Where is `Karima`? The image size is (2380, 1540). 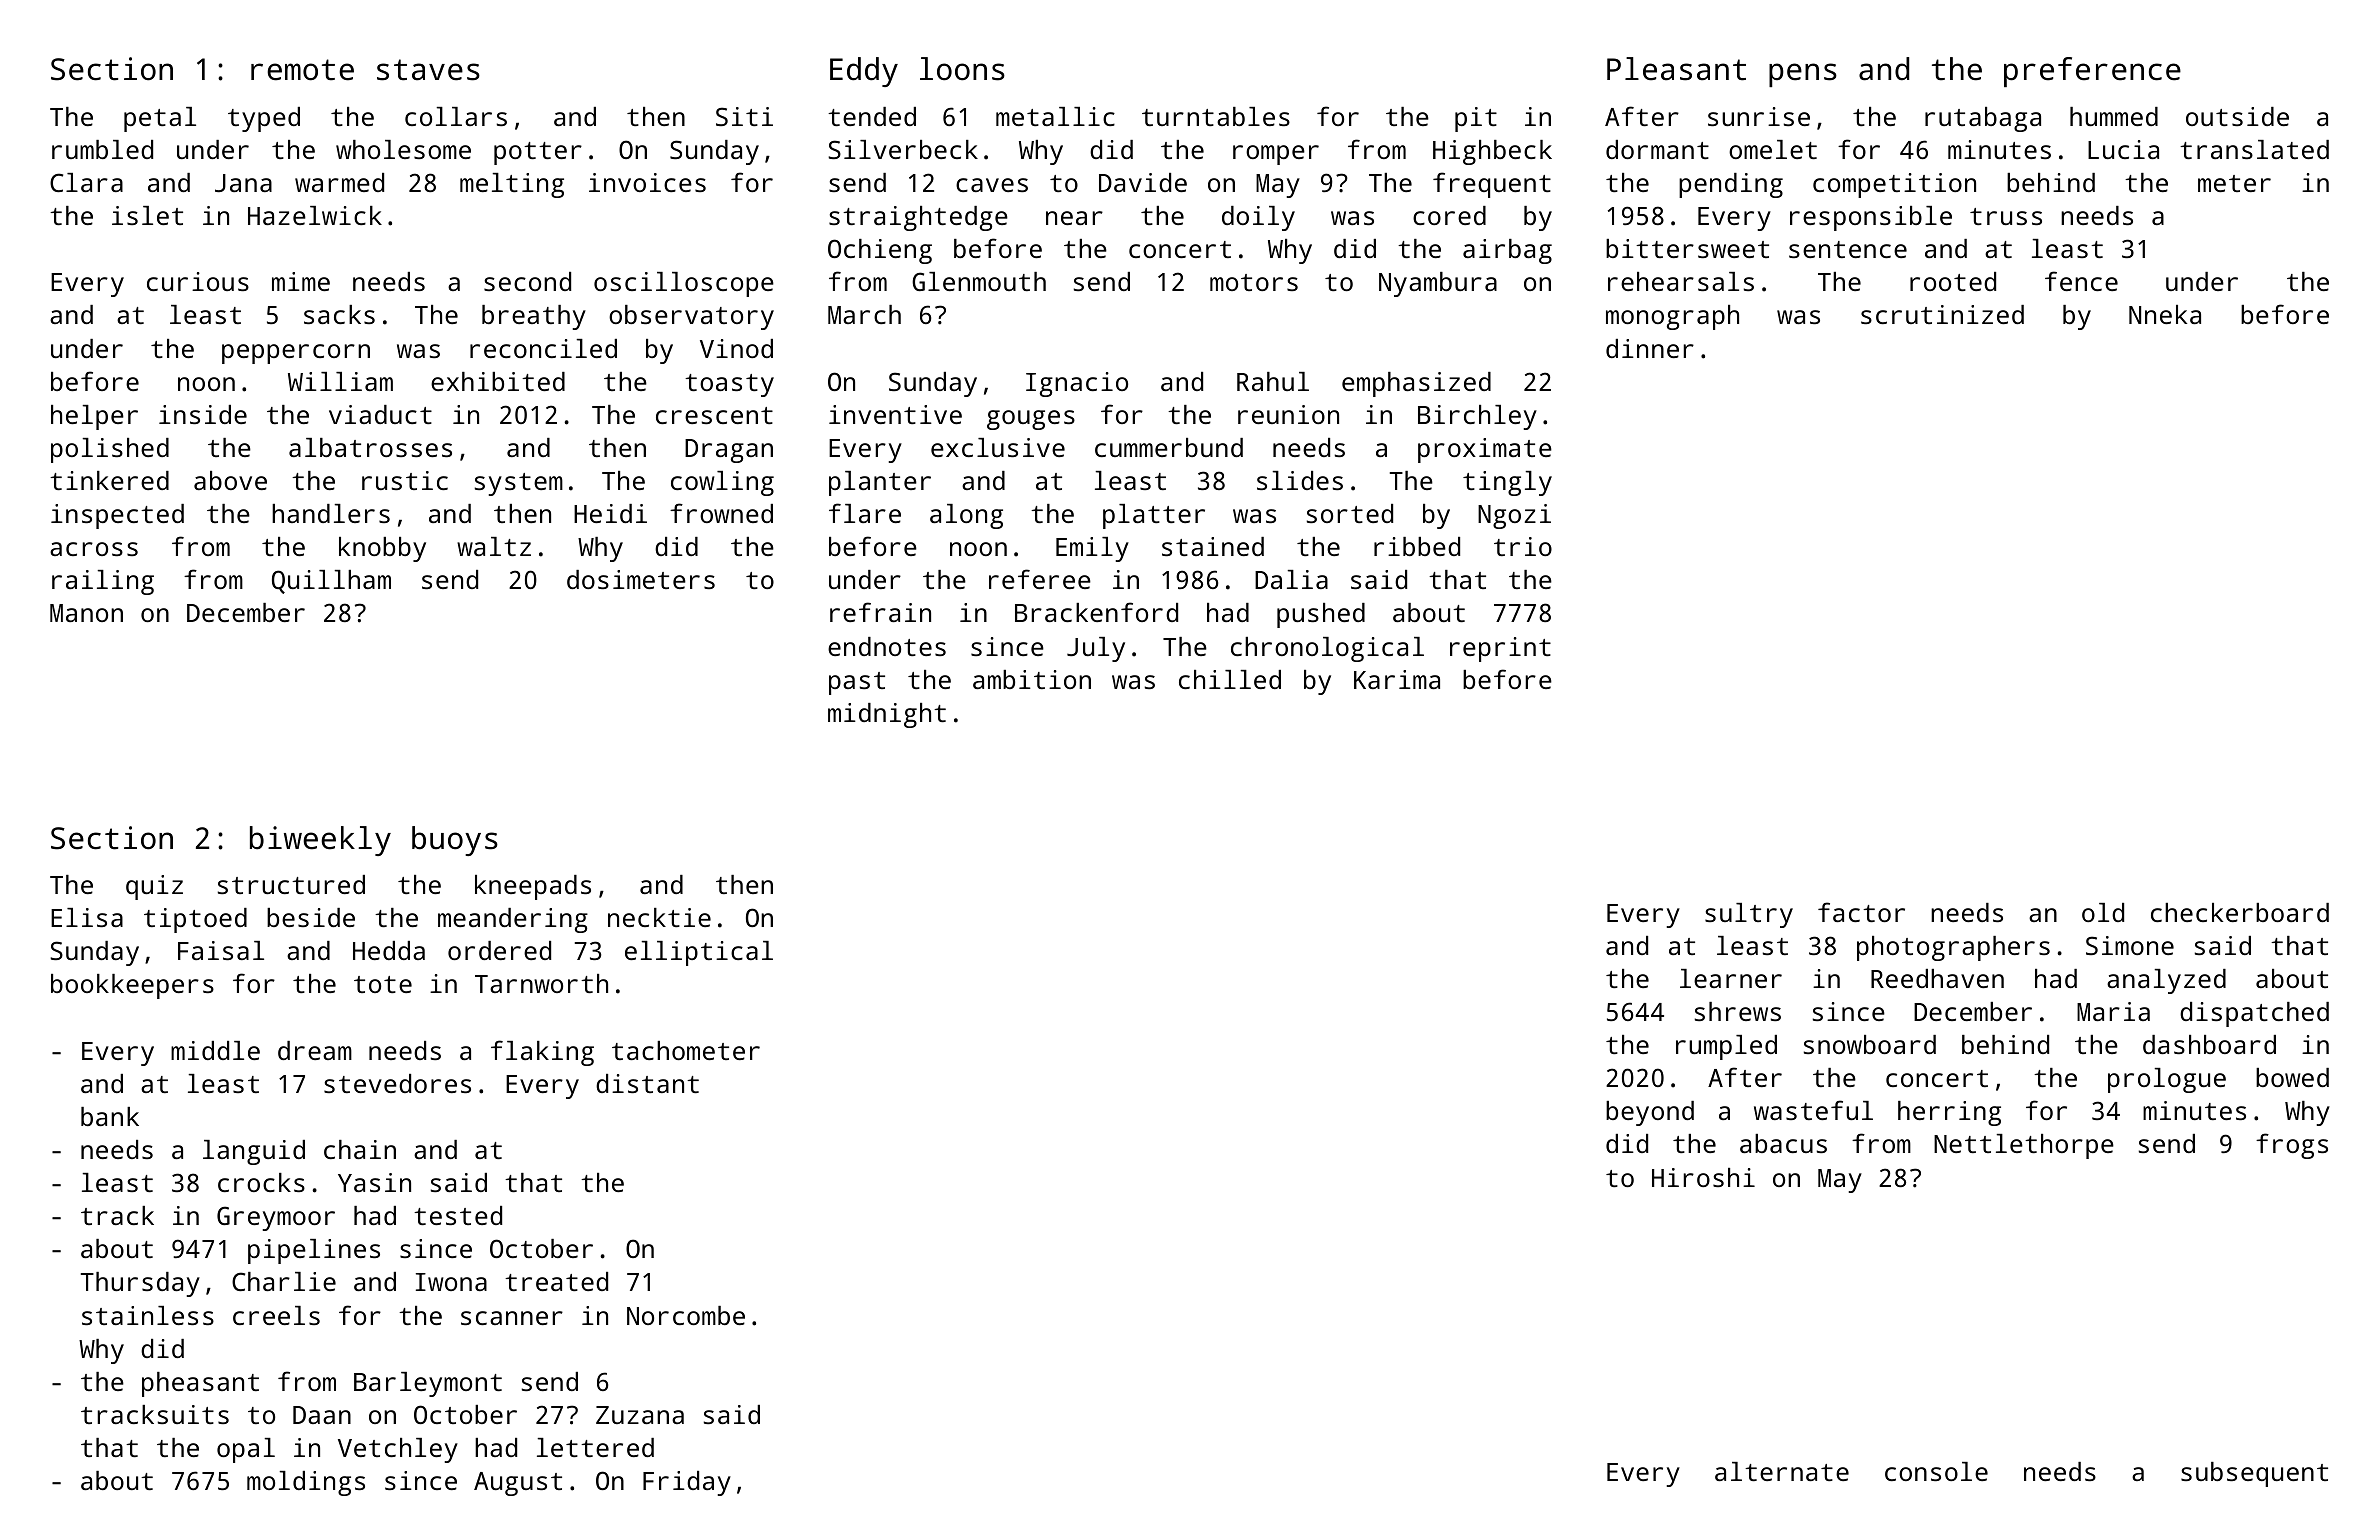 Karima is located at coordinates (1397, 679).
